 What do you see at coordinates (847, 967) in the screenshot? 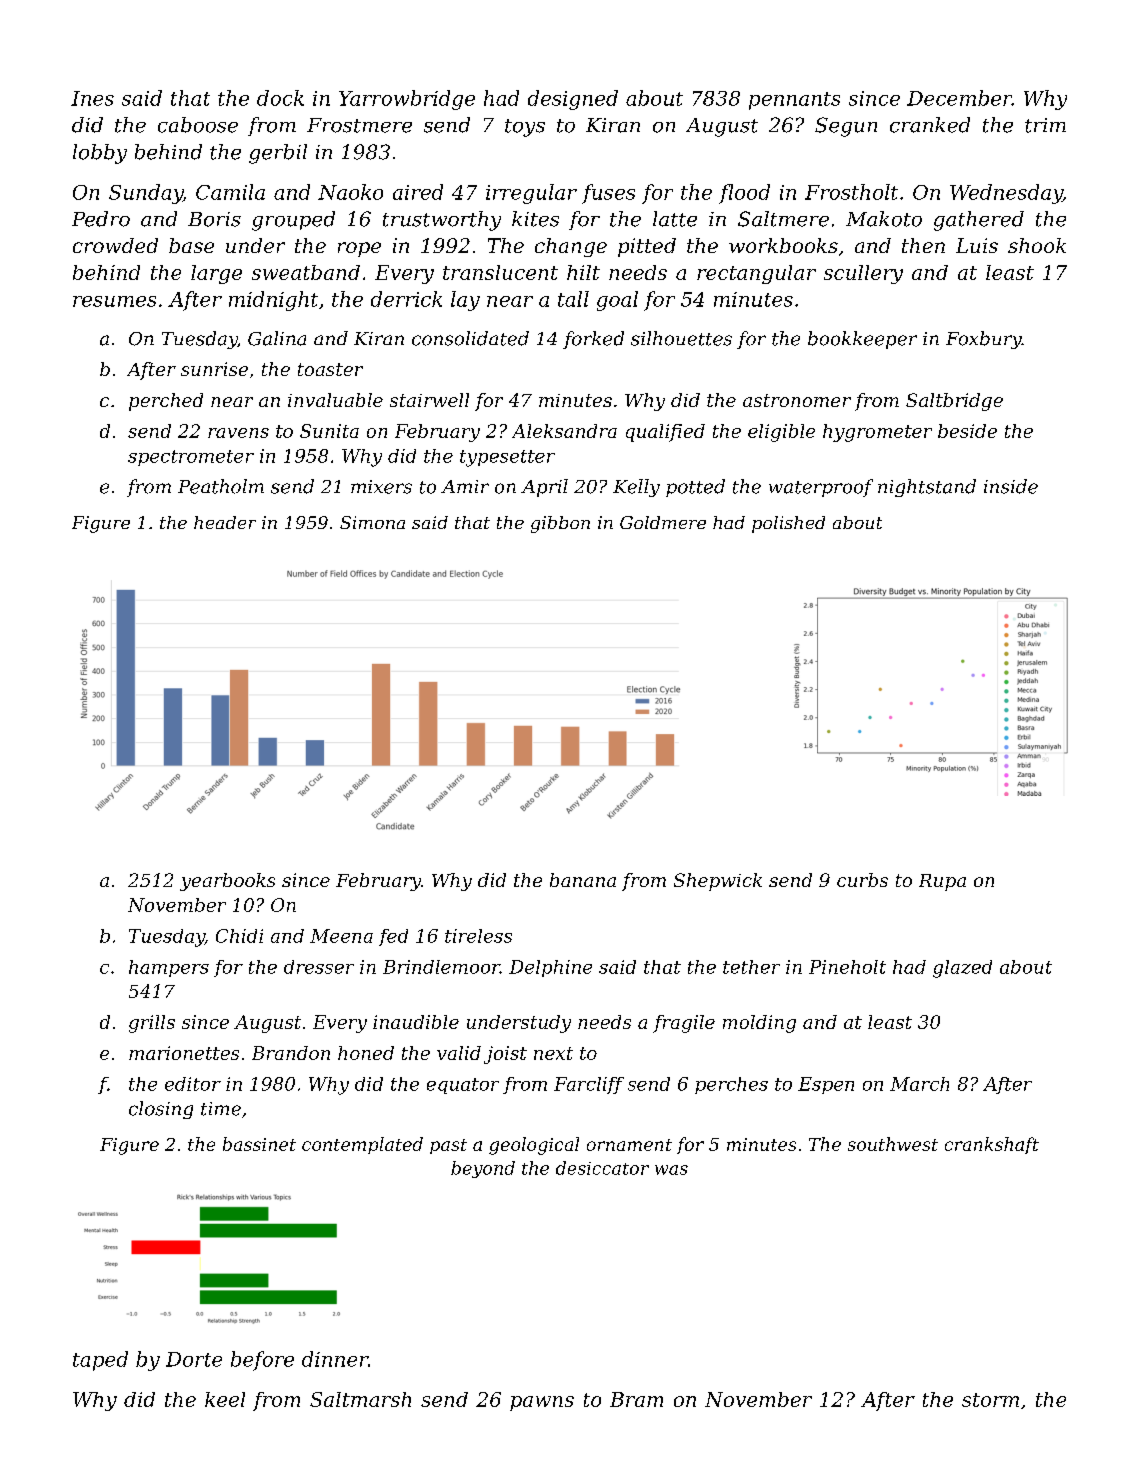
I see `Pineholt` at bounding box center [847, 967].
